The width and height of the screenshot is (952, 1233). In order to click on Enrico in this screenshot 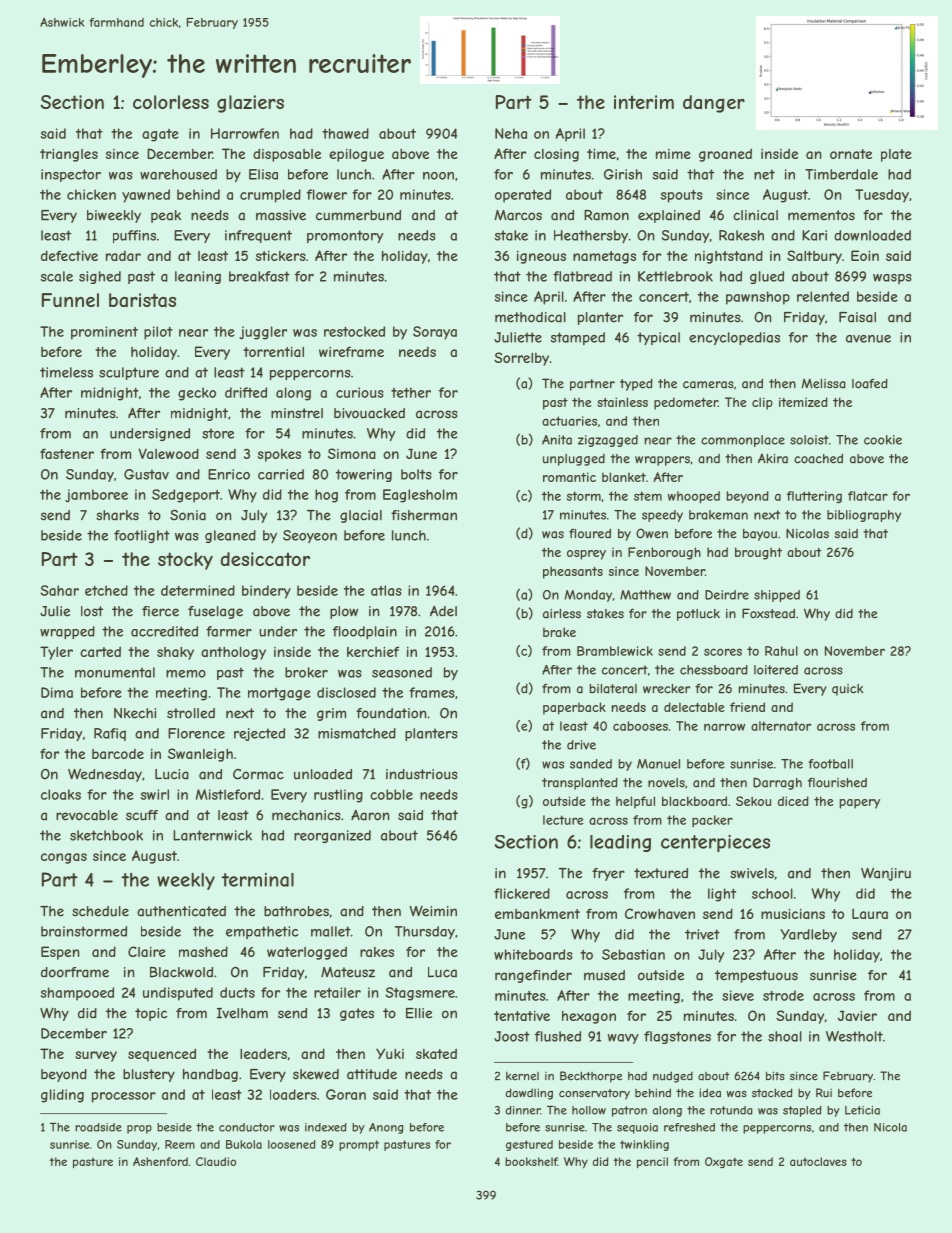, I will do `click(229, 474)`.
